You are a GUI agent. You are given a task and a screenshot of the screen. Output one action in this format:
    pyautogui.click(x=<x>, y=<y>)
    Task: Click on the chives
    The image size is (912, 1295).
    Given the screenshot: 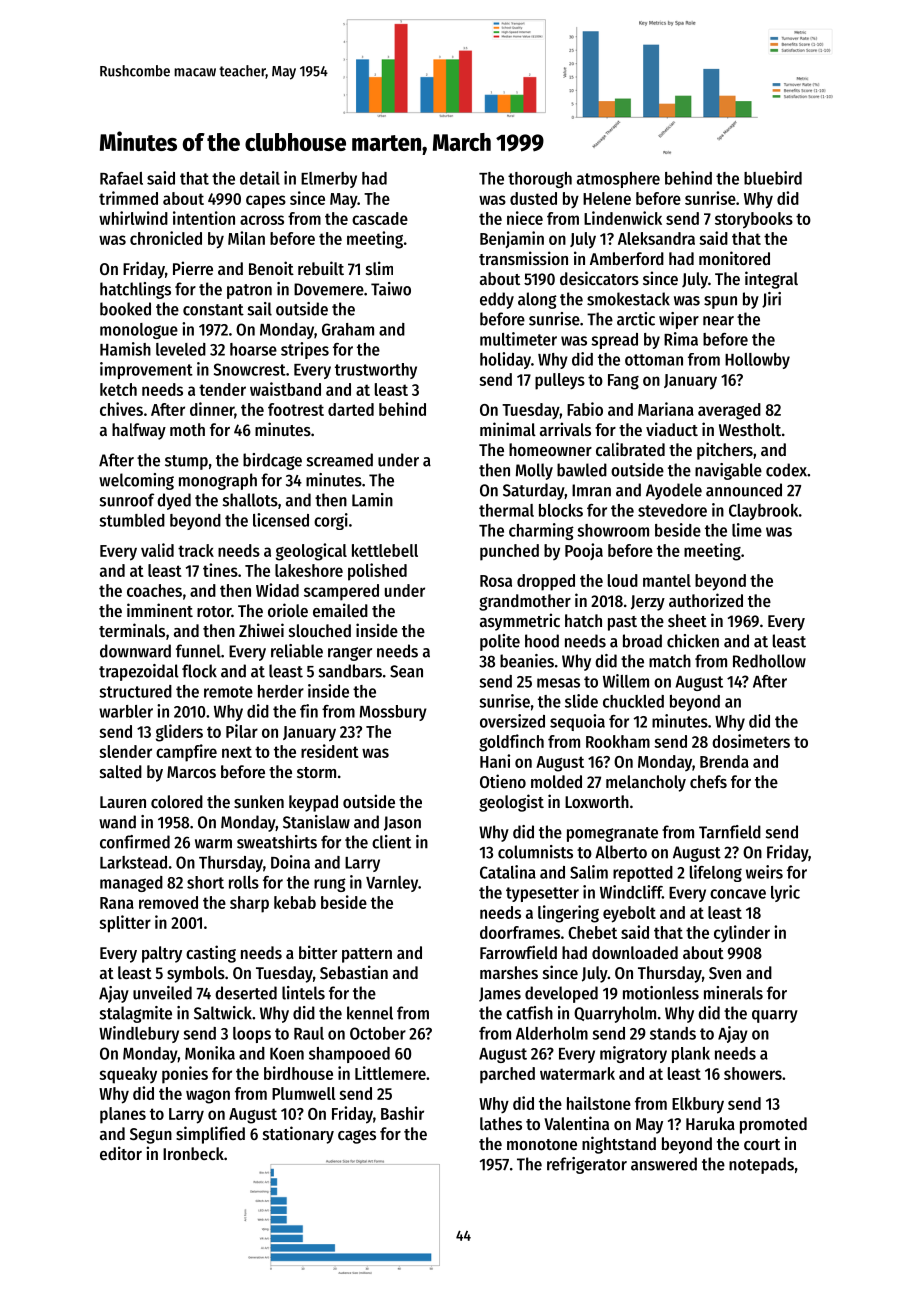 What is the action you would take?
    pyautogui.click(x=121, y=409)
